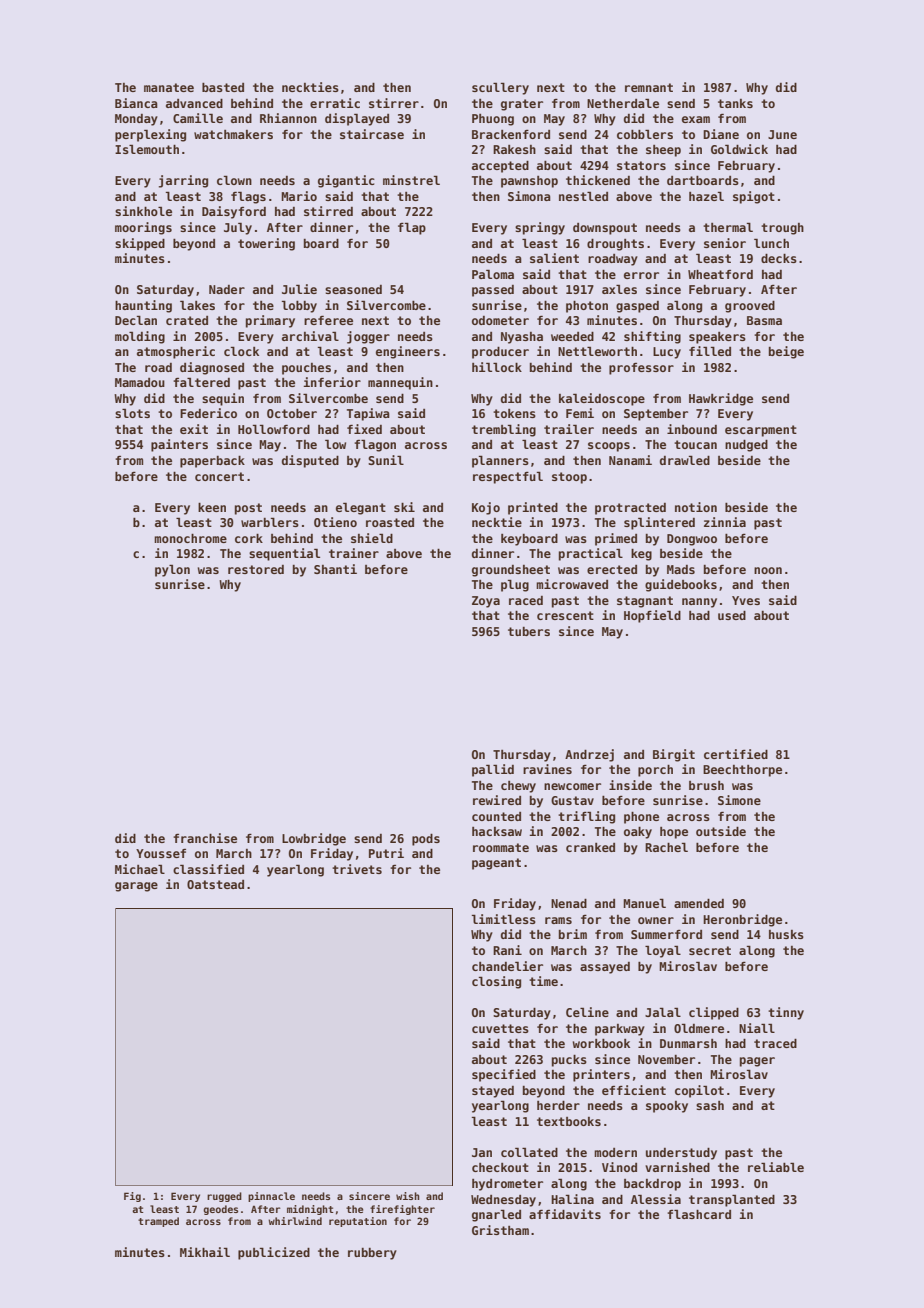 This image has width=924, height=1308. Describe the element at coordinates (786, 934) in the image. I see `husks` at that location.
